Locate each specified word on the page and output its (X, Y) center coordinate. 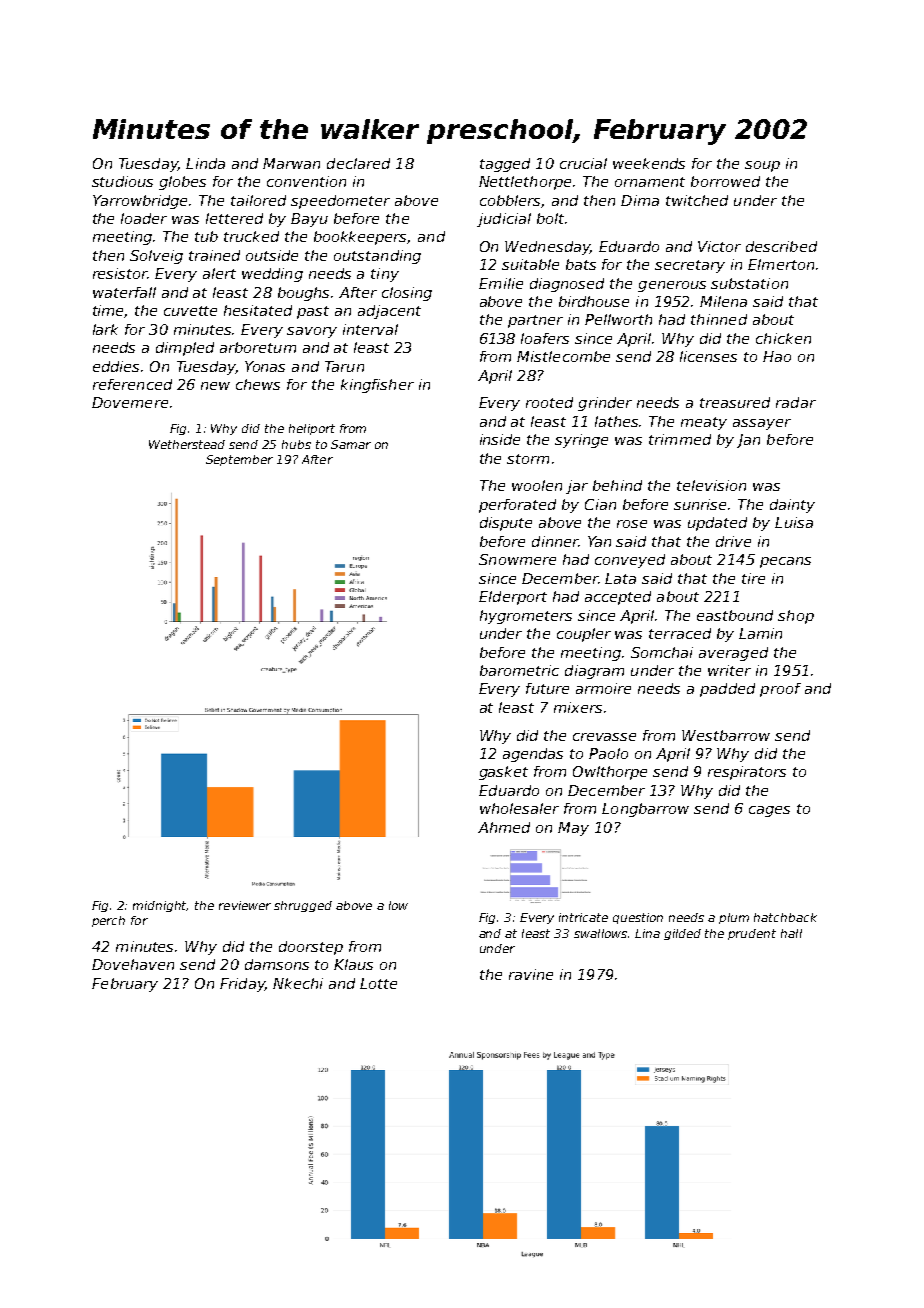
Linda (205, 163)
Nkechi (298, 983)
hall (791, 933)
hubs (296, 444)
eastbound (735, 615)
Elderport (513, 598)
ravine (531, 974)
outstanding (377, 257)
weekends (649, 163)
